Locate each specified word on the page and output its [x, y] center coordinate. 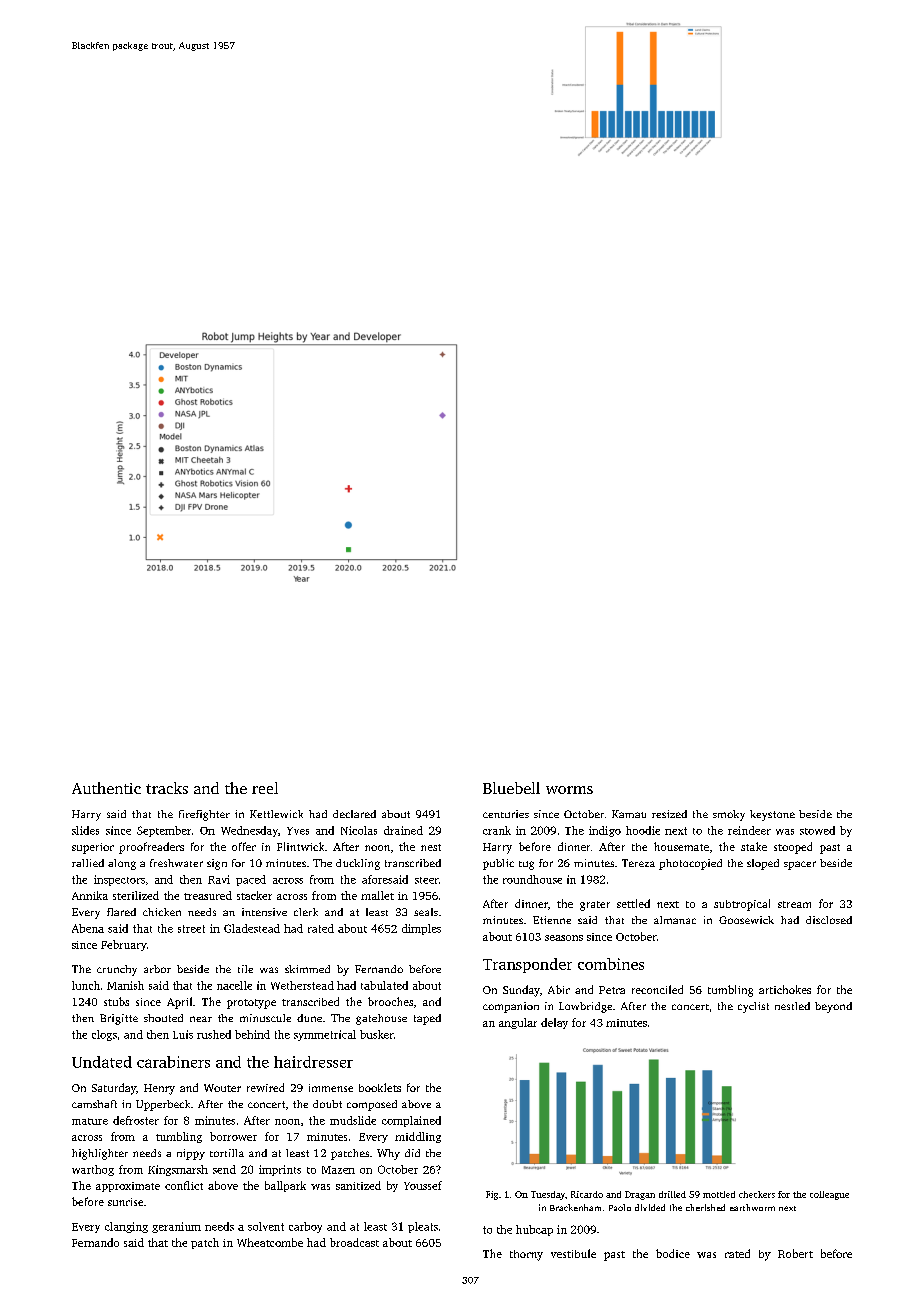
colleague [829, 1195]
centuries [506, 814]
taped [427, 1019]
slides [85, 830]
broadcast [354, 1242]
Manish [125, 985]
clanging [126, 1227]
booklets [380, 1087]
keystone [772, 815]
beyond [833, 1007]
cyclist [753, 1007]
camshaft [94, 1104]
